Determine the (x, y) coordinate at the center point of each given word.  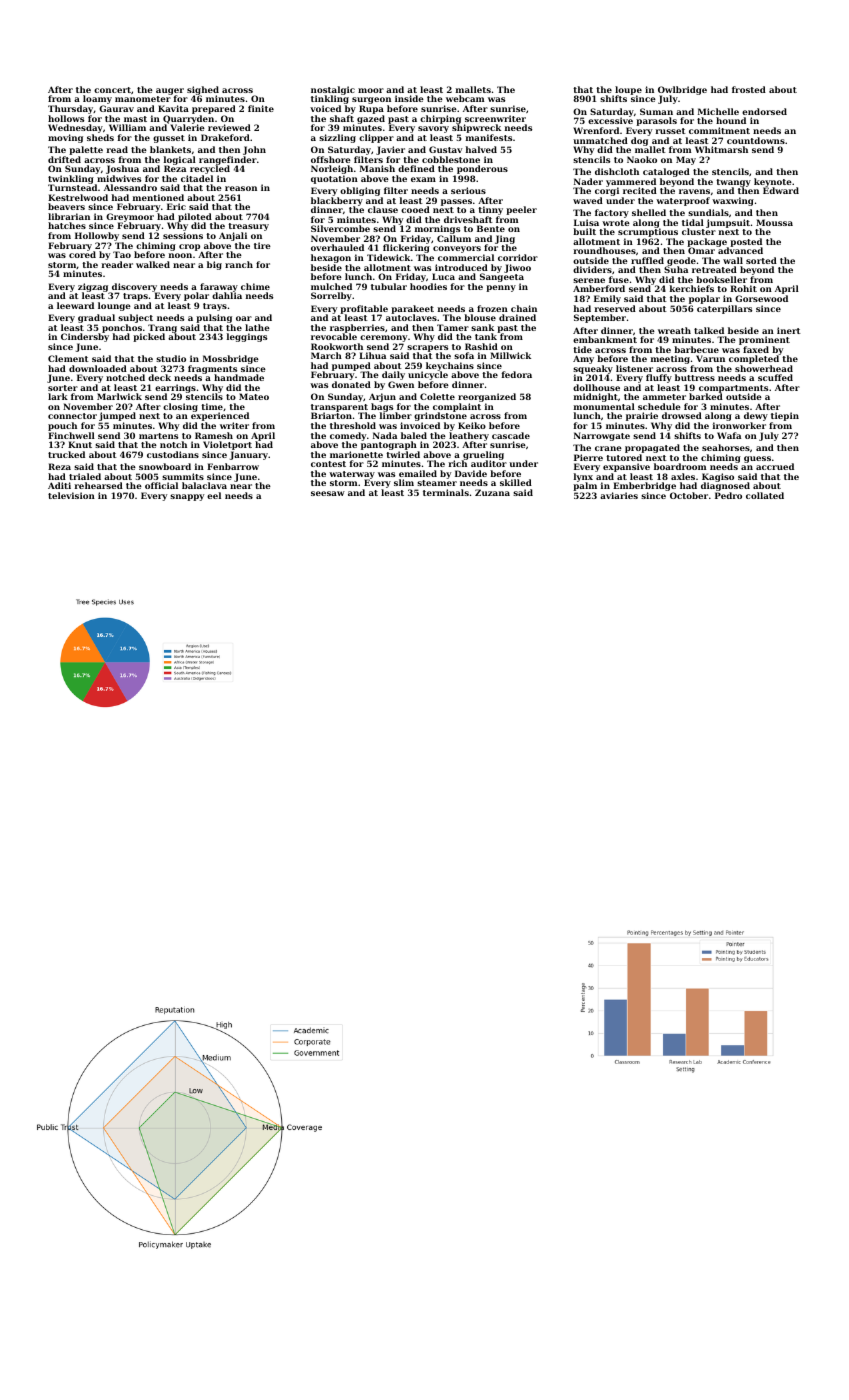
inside (409, 98)
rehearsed (98, 485)
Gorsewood (761, 298)
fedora (517, 374)
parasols (656, 122)
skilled (516, 482)
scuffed (775, 377)
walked (153, 264)
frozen (492, 308)
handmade (239, 377)
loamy (97, 99)
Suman (656, 111)
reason (241, 188)
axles (683, 476)
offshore (331, 159)
